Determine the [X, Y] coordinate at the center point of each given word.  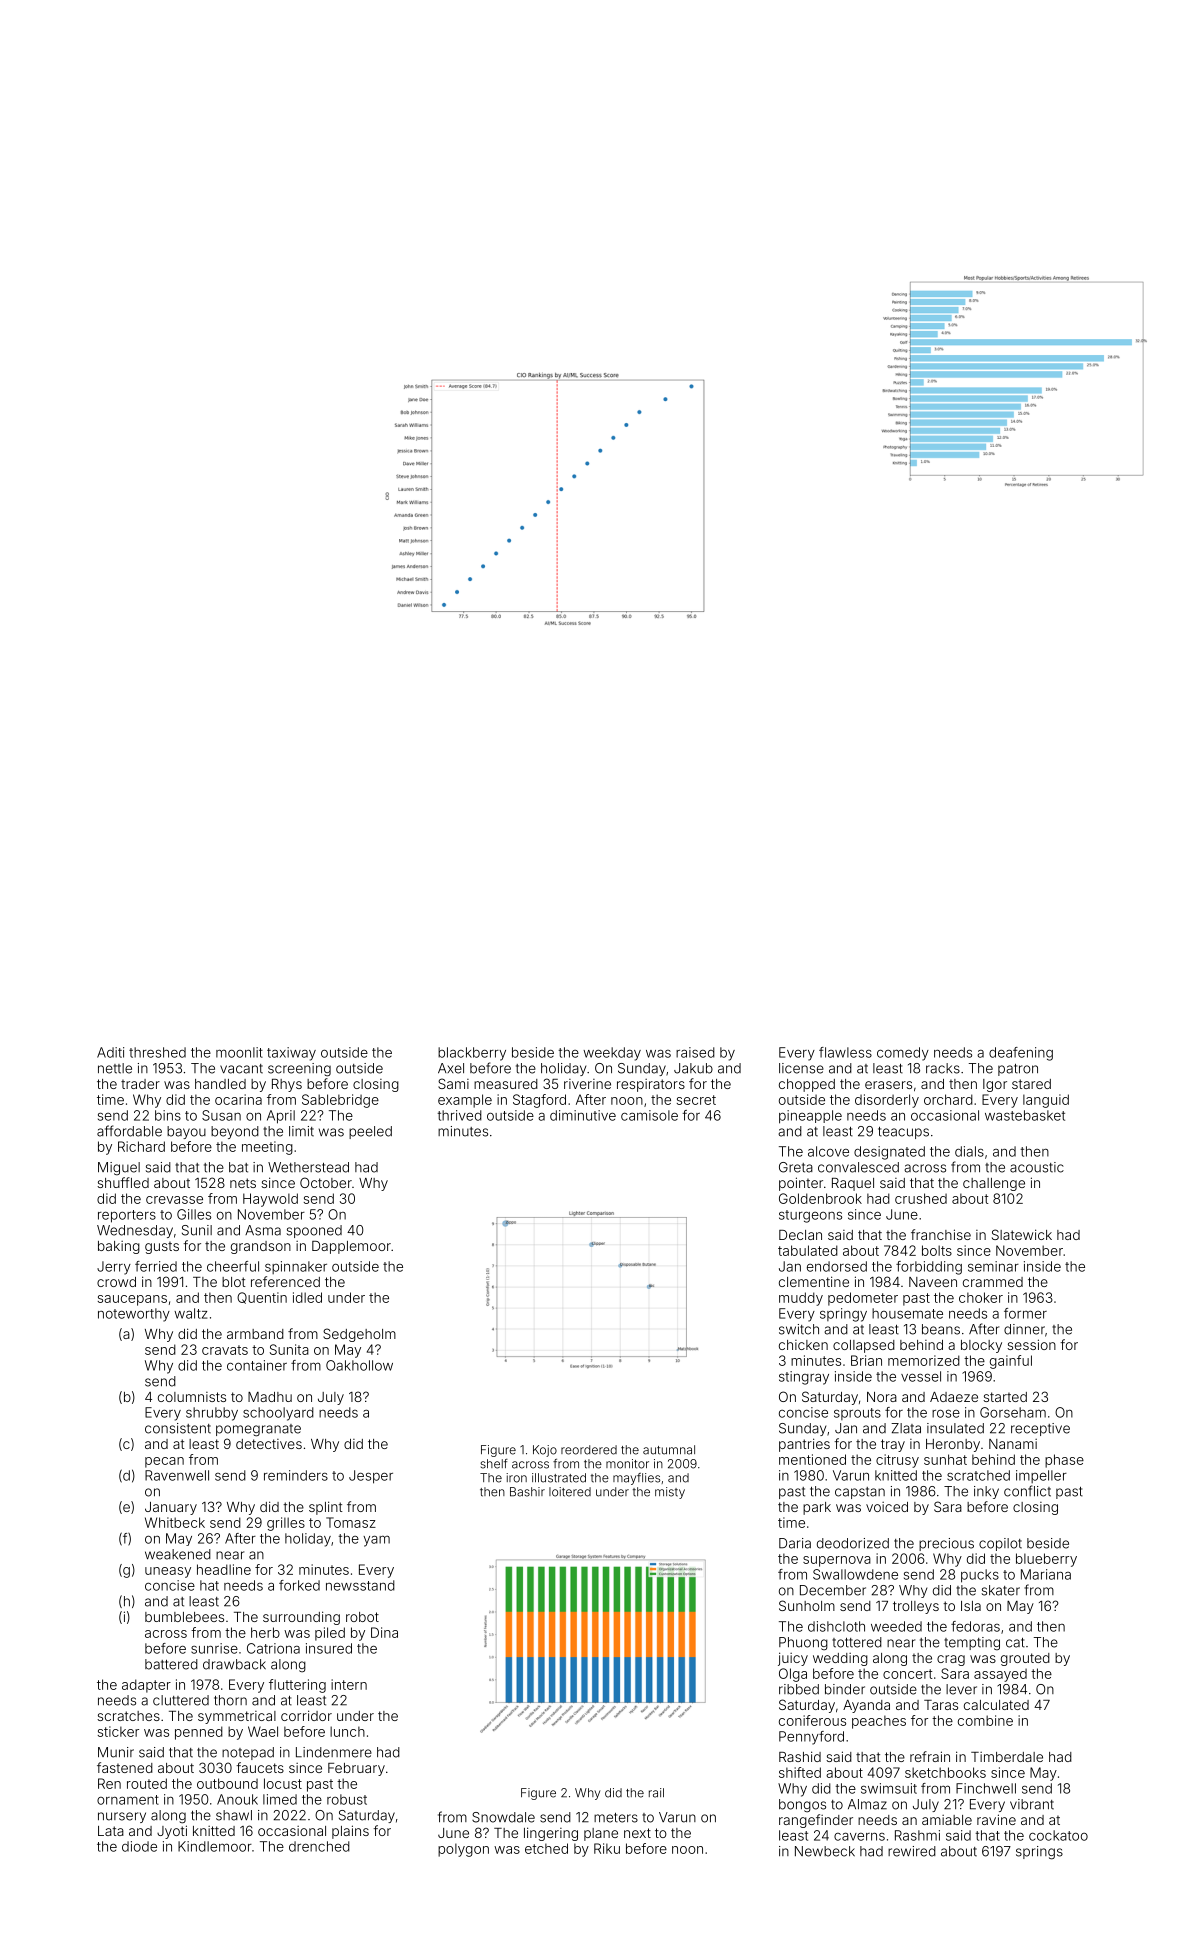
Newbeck [825, 1851]
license [801, 1068]
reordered [589, 1450]
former [1025, 1313]
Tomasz [351, 1522]
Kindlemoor [215, 1846]
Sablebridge [340, 1101]
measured [506, 1084]
